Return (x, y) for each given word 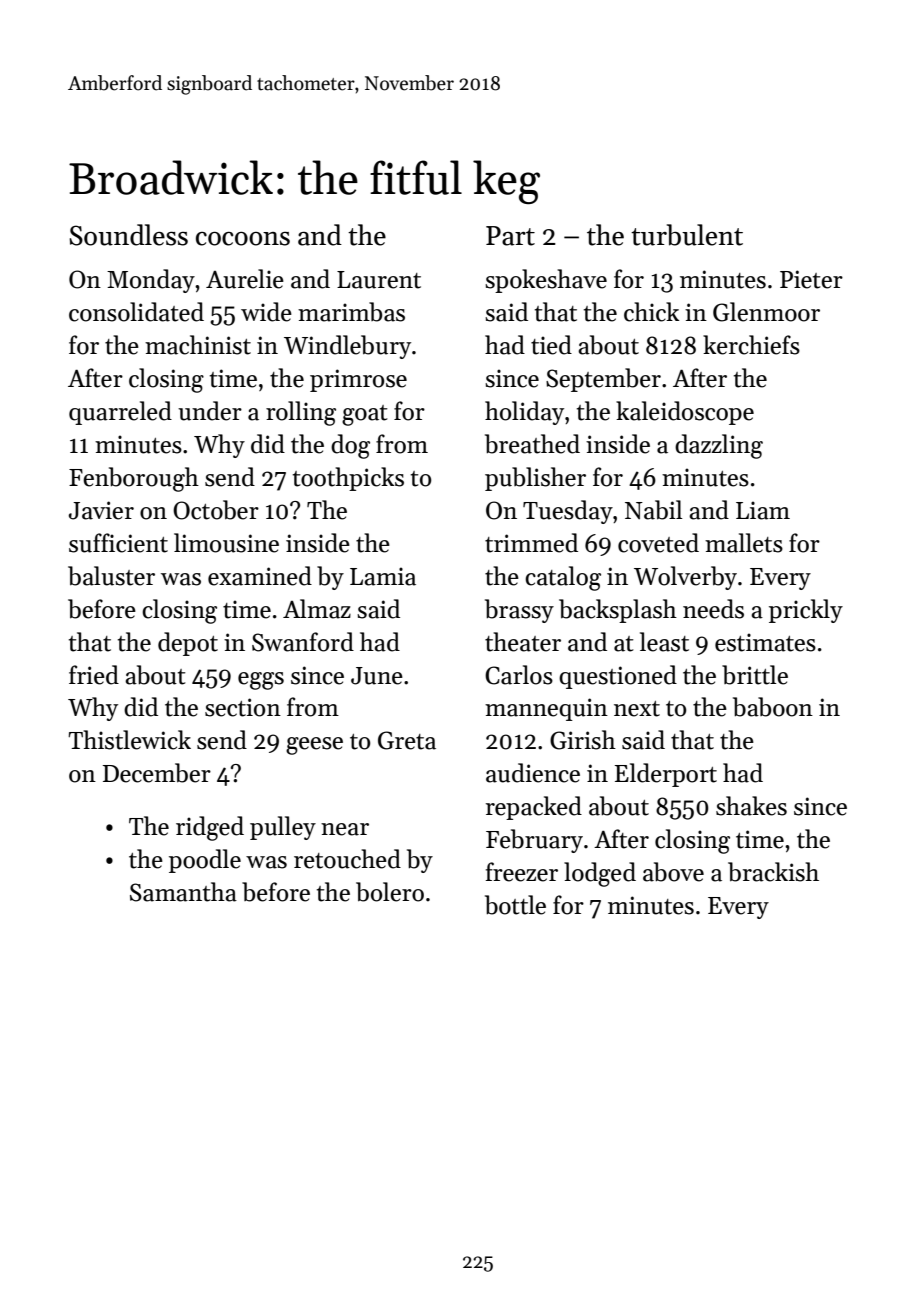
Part (510, 236)
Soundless (128, 235)
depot (188, 644)
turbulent (687, 235)
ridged (210, 828)
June (377, 676)
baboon (773, 707)
